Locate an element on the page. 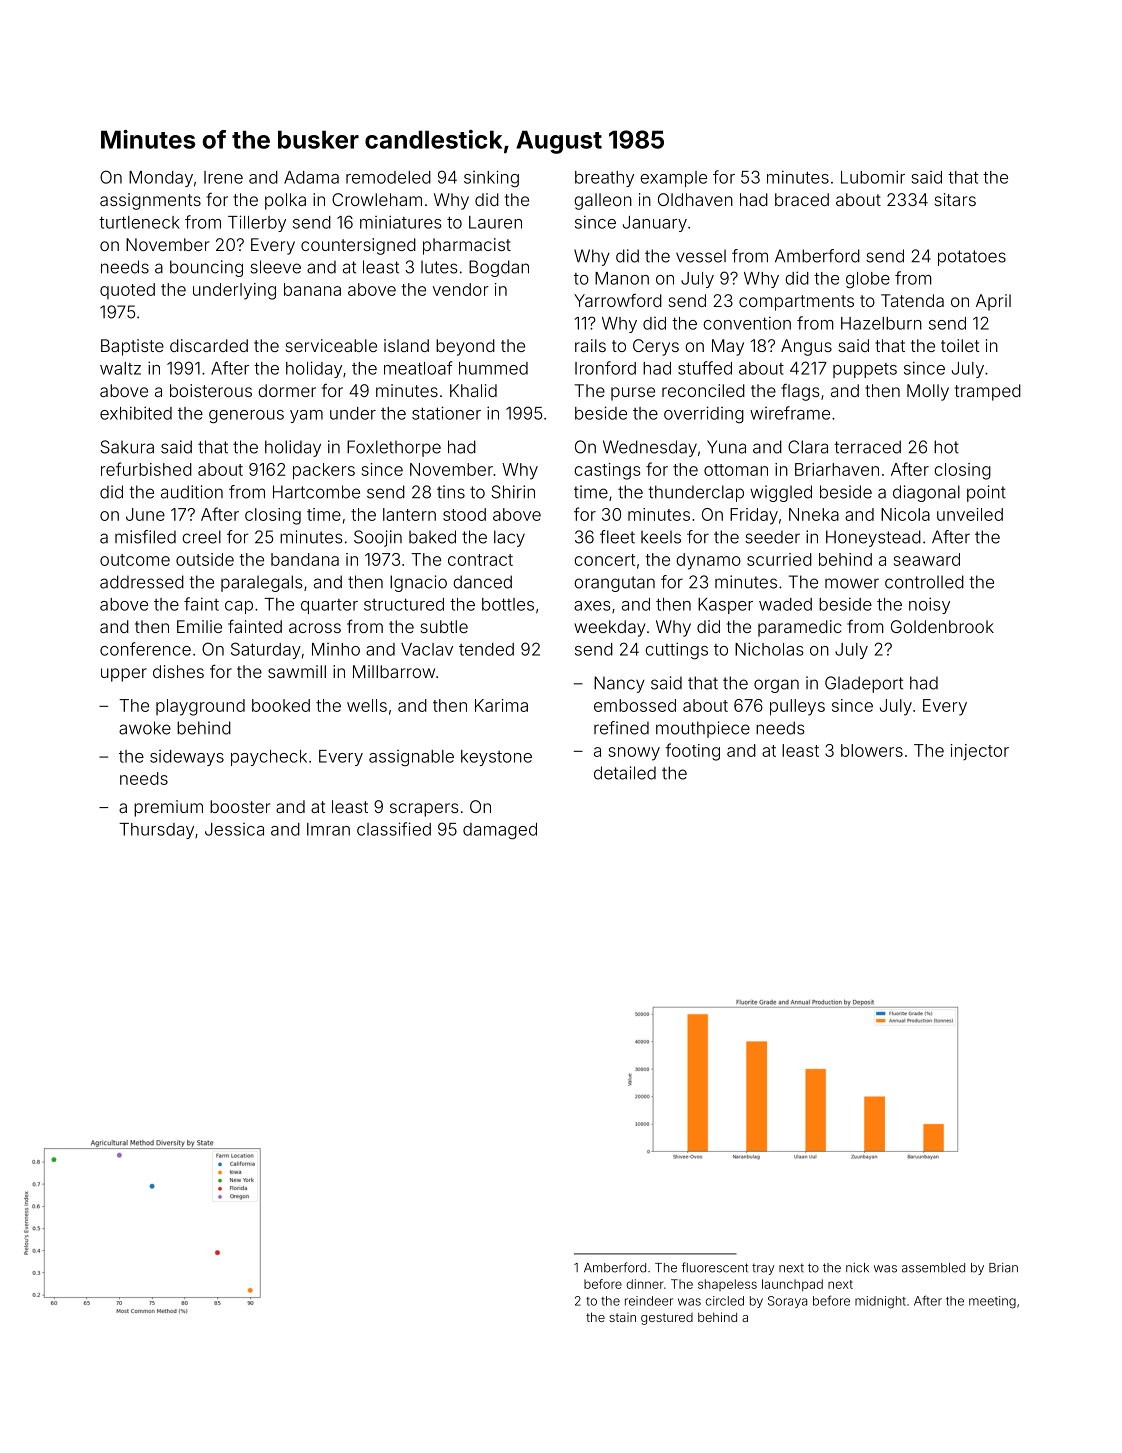  stain is located at coordinates (622, 1317).
